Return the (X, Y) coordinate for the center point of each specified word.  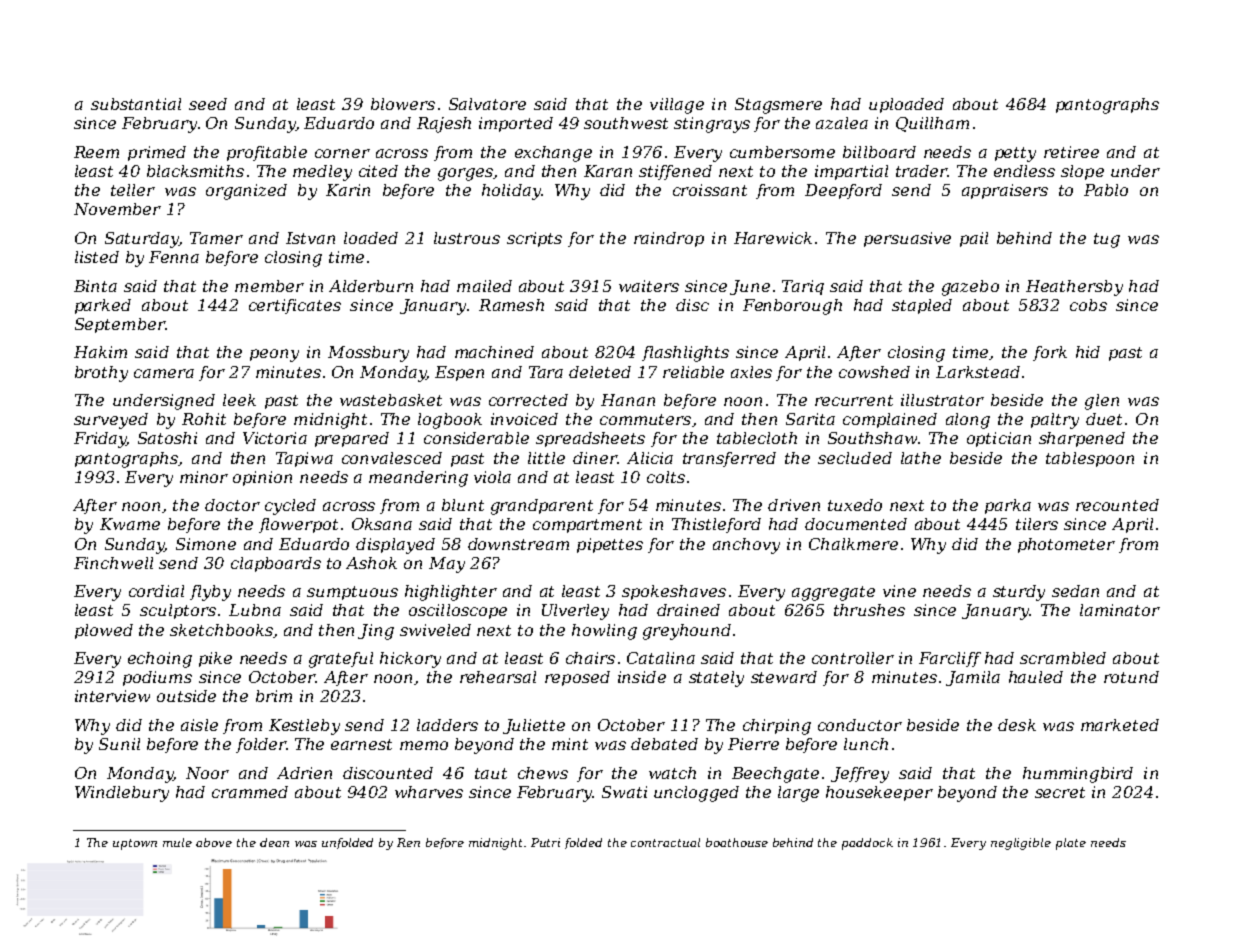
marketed (1120, 725)
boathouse (737, 842)
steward (784, 677)
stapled (922, 306)
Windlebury (122, 794)
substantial (136, 104)
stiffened (675, 172)
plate (1071, 844)
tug (1107, 240)
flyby (210, 593)
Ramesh (511, 305)
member (269, 286)
